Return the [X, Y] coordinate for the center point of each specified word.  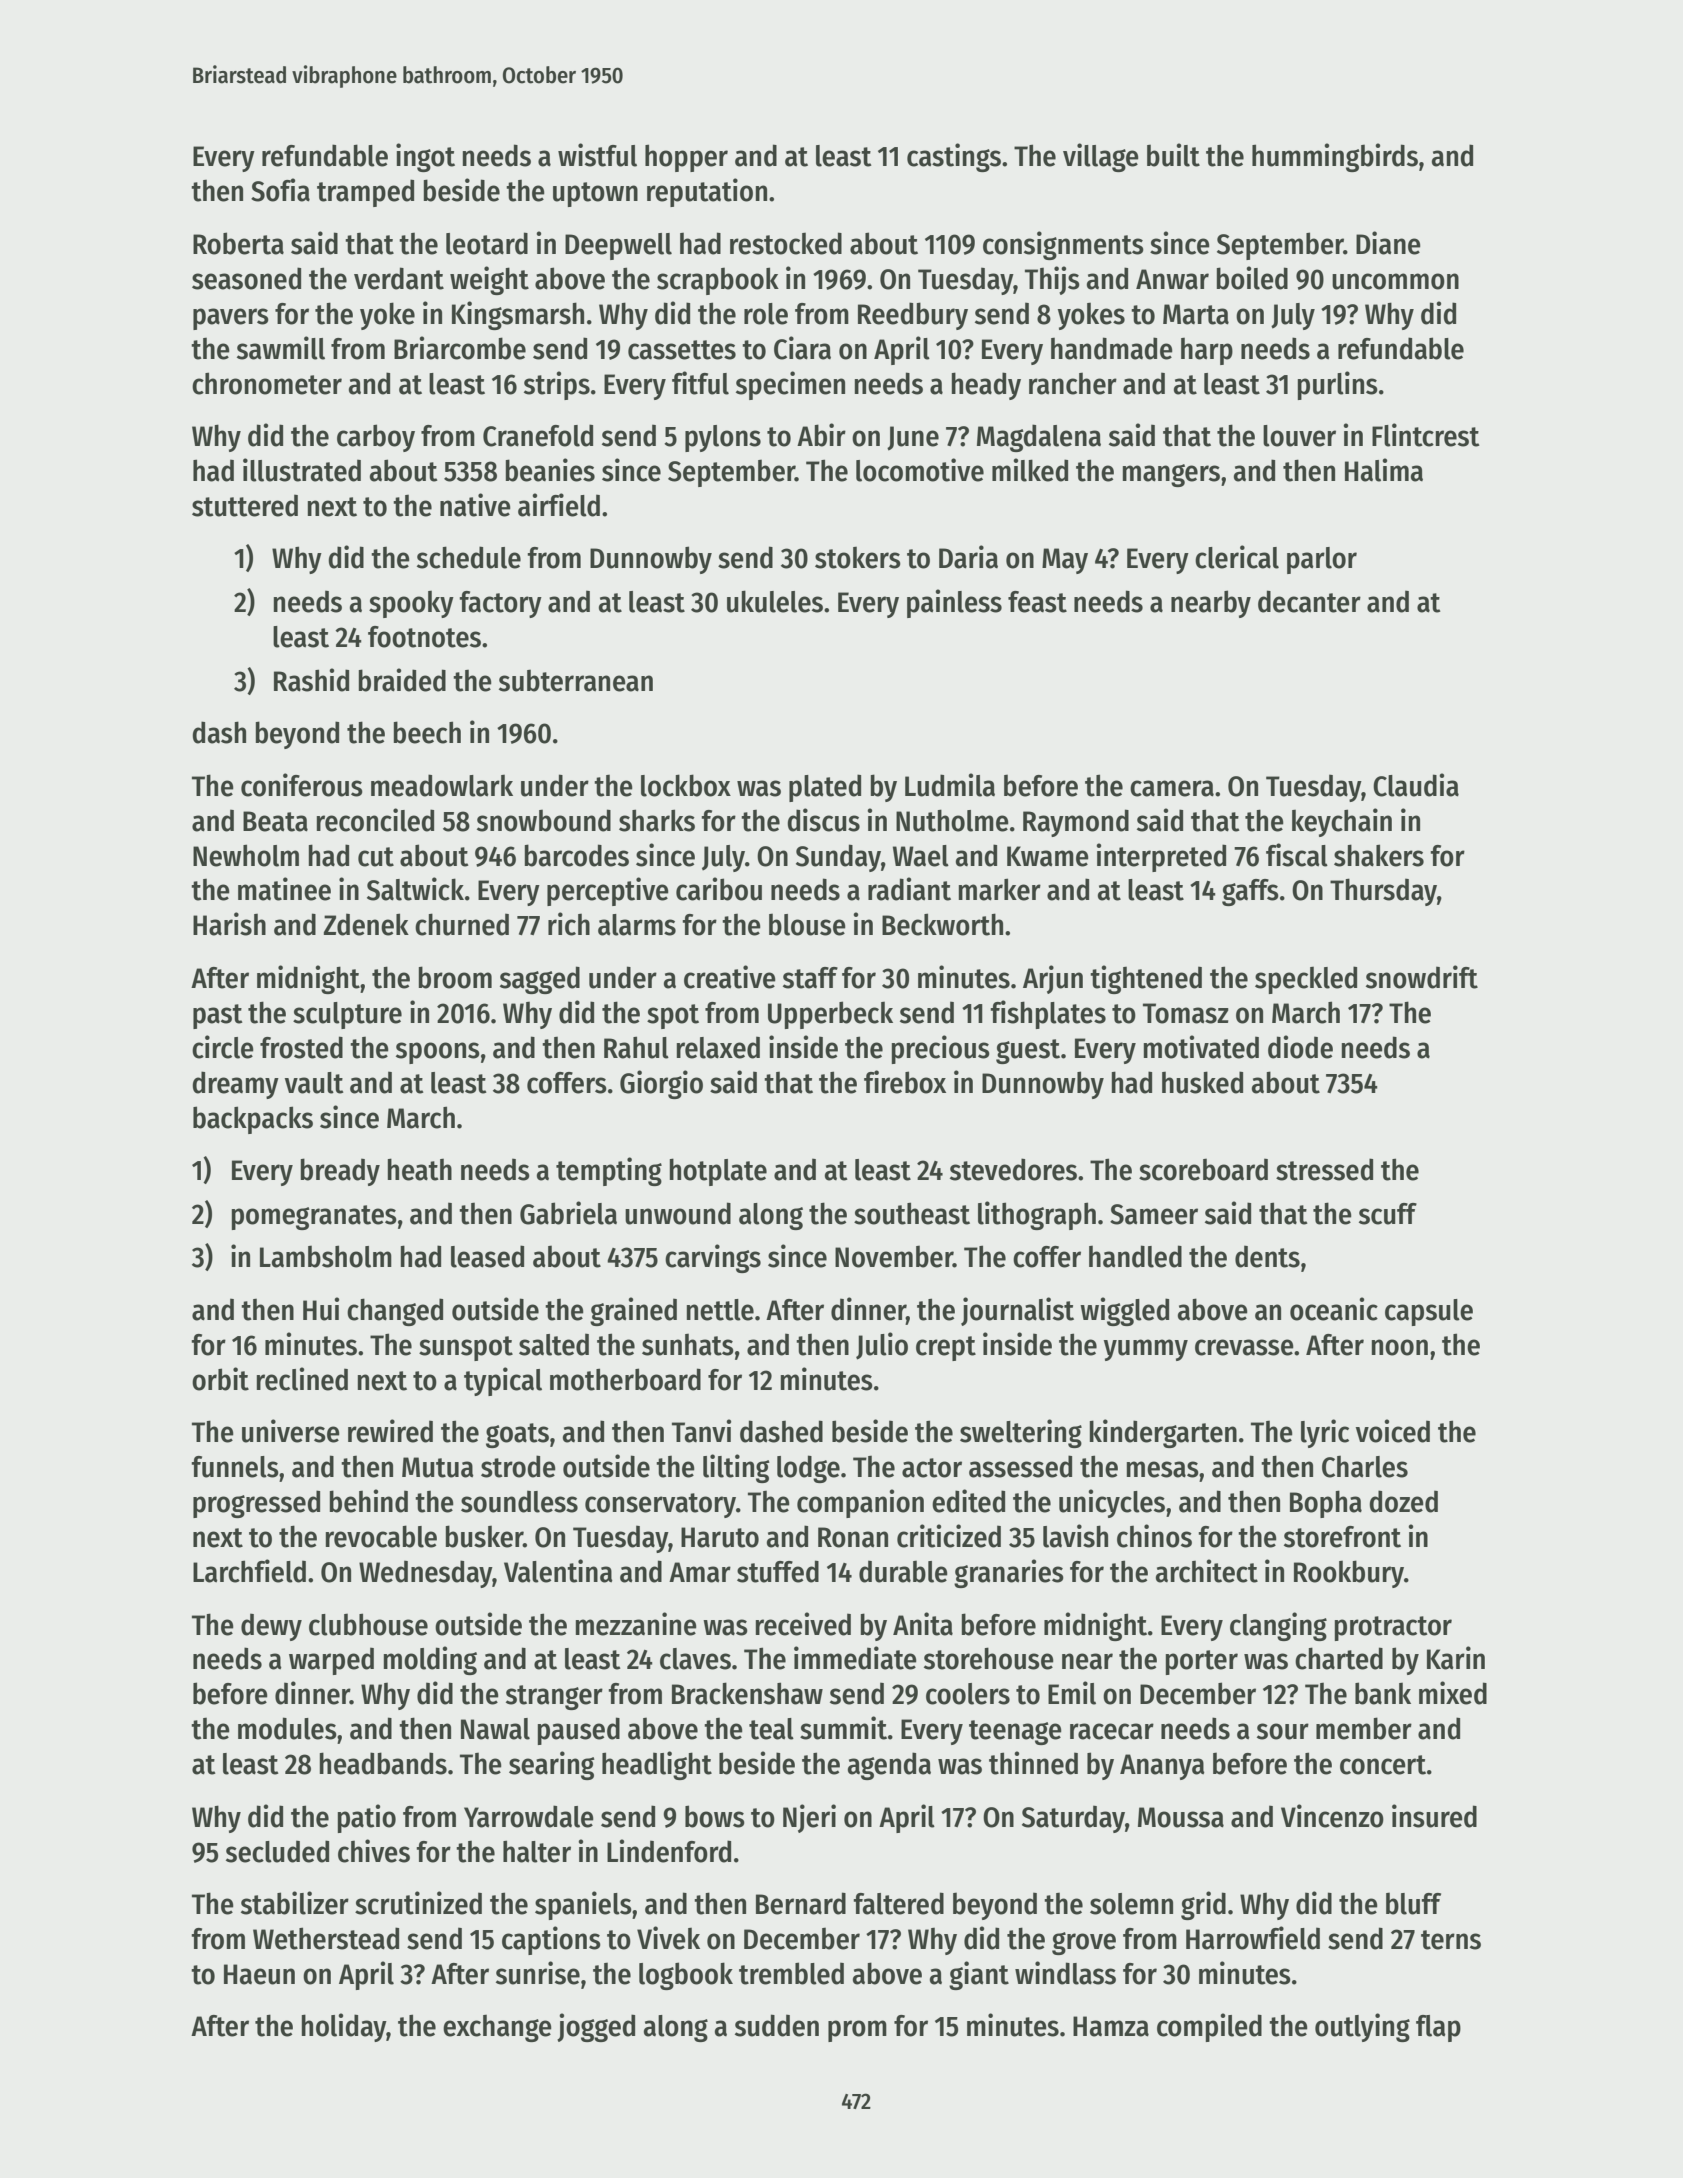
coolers [968, 1694]
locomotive [920, 470]
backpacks [253, 1120]
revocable [381, 1536]
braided [402, 680]
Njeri [809, 1818]
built [1173, 155]
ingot [425, 157]
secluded [277, 1851]
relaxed [718, 1047]
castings [954, 157]
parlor [1322, 560]
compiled [1209, 2027]
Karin [1456, 1658]
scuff [1388, 1214]
